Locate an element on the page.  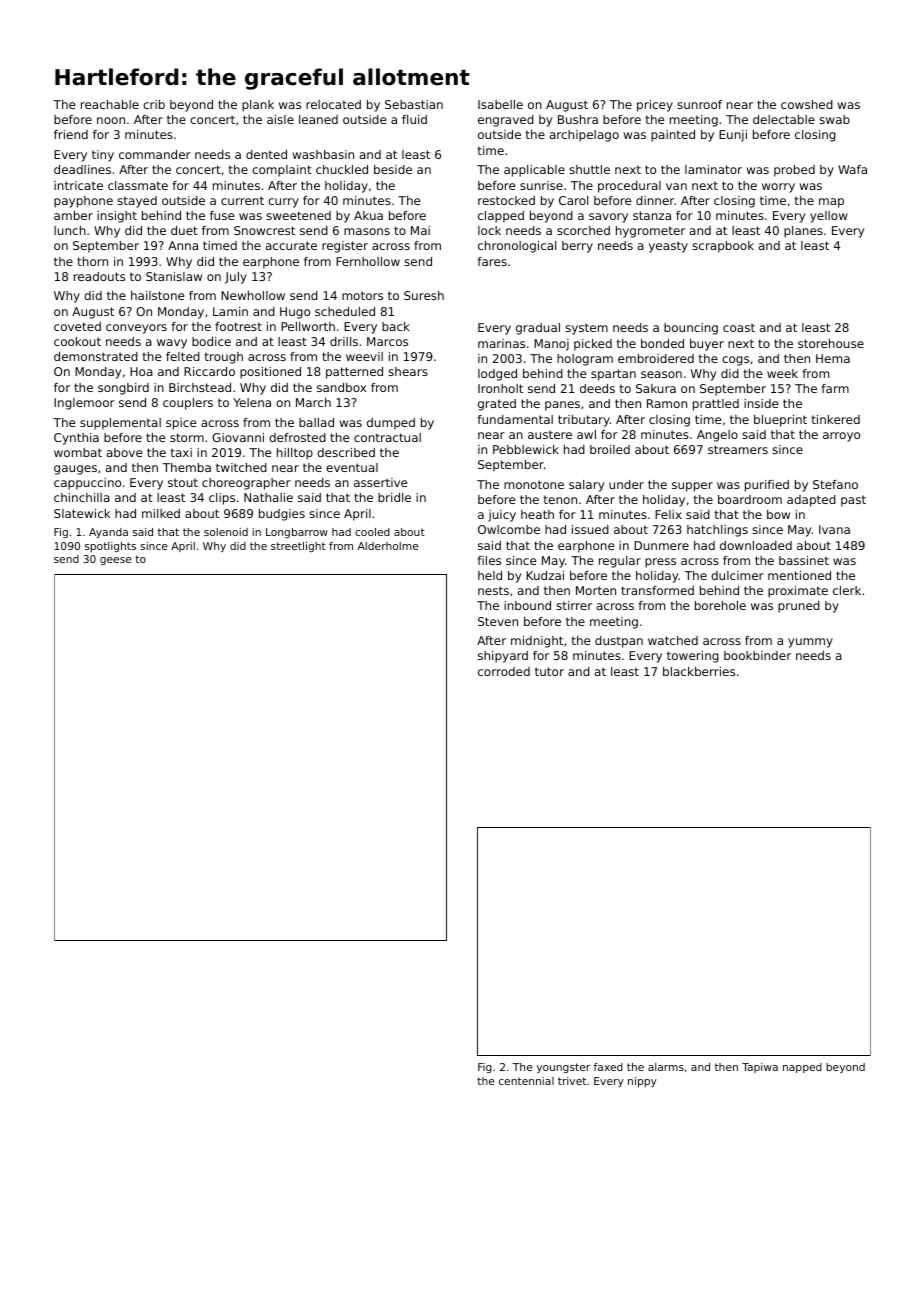
planes is located at coordinates (803, 232).
